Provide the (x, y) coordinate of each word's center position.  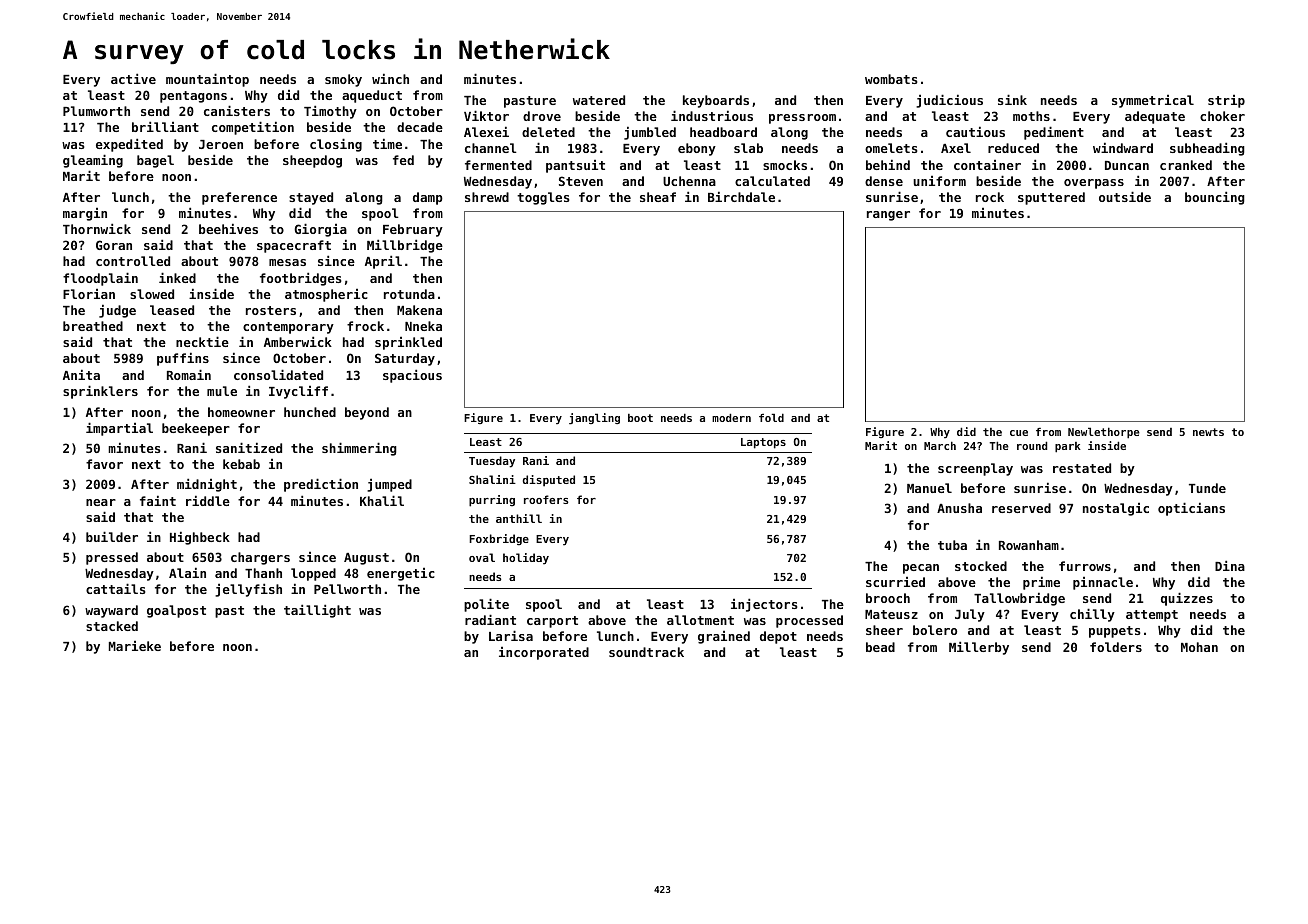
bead (880, 647)
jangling (594, 418)
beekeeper (196, 429)
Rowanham (1029, 545)
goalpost (176, 611)
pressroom (802, 119)
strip (1226, 101)
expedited (129, 145)
